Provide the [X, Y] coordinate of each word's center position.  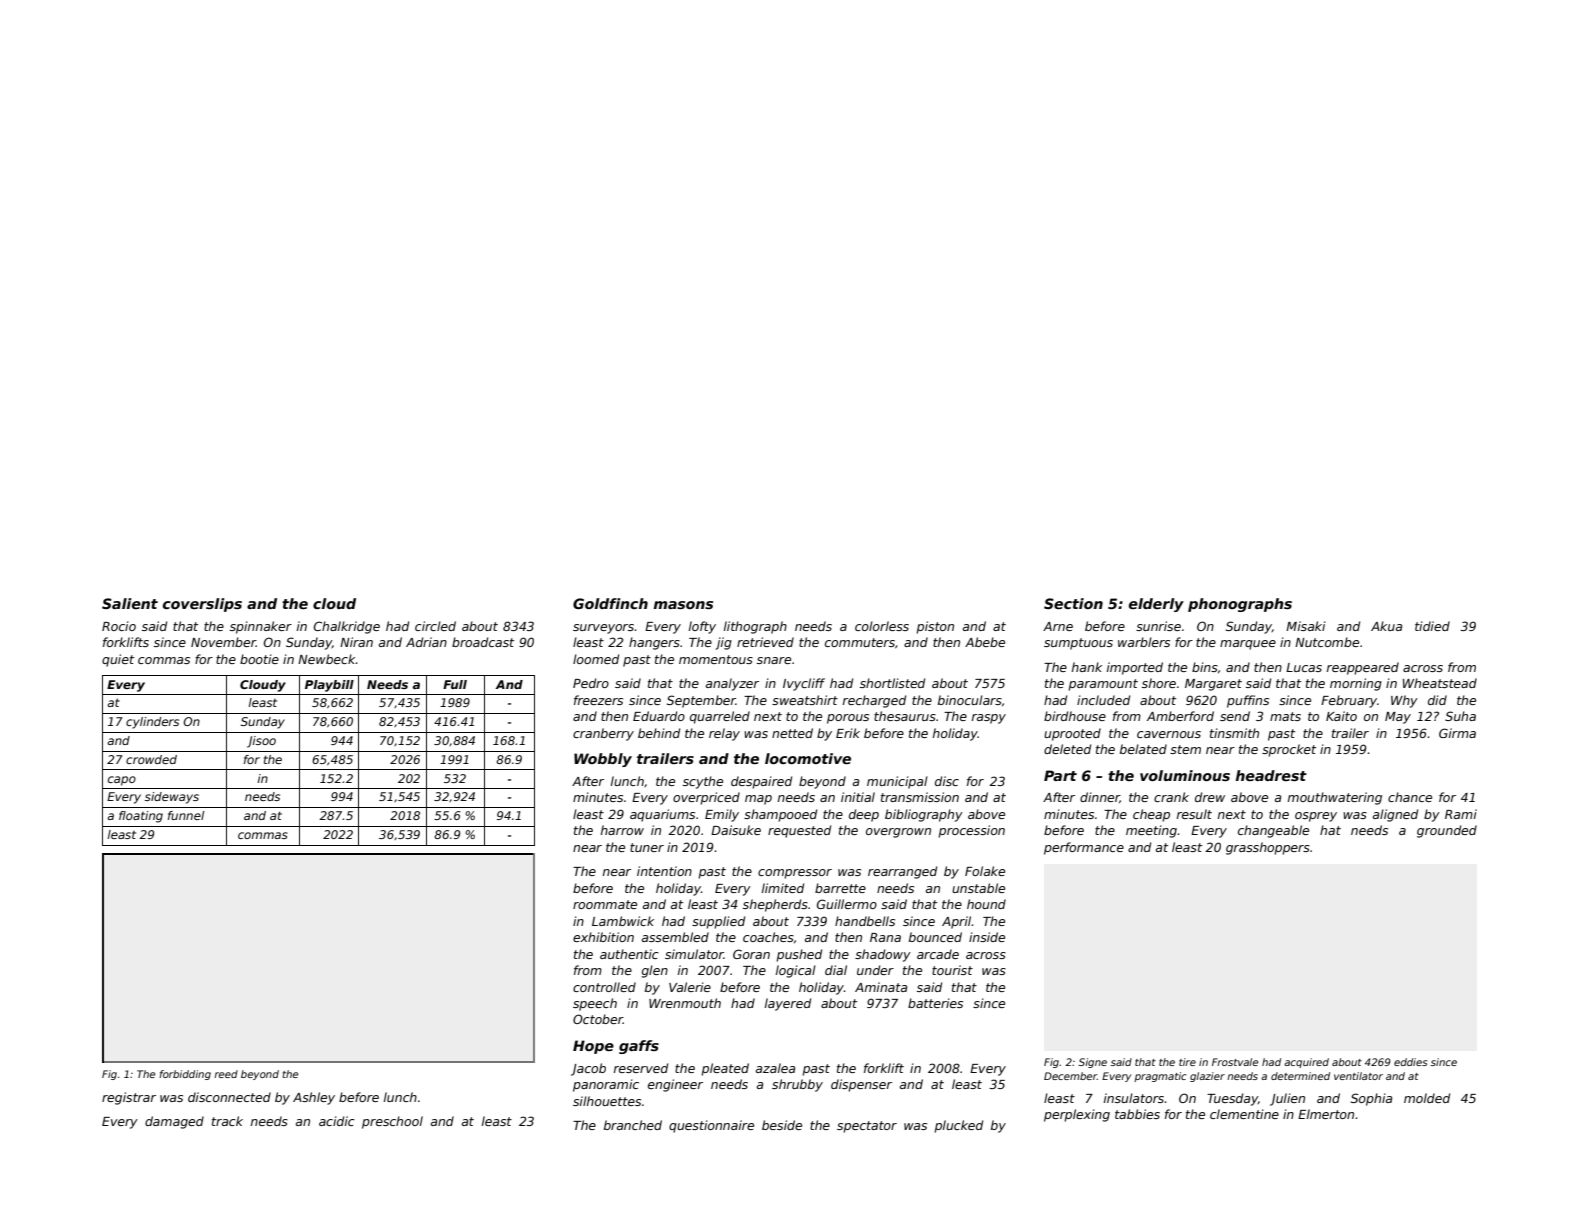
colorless [882, 626]
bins [1205, 667]
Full [455, 684]
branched [633, 1125]
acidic [337, 1121]
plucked [958, 1126]
